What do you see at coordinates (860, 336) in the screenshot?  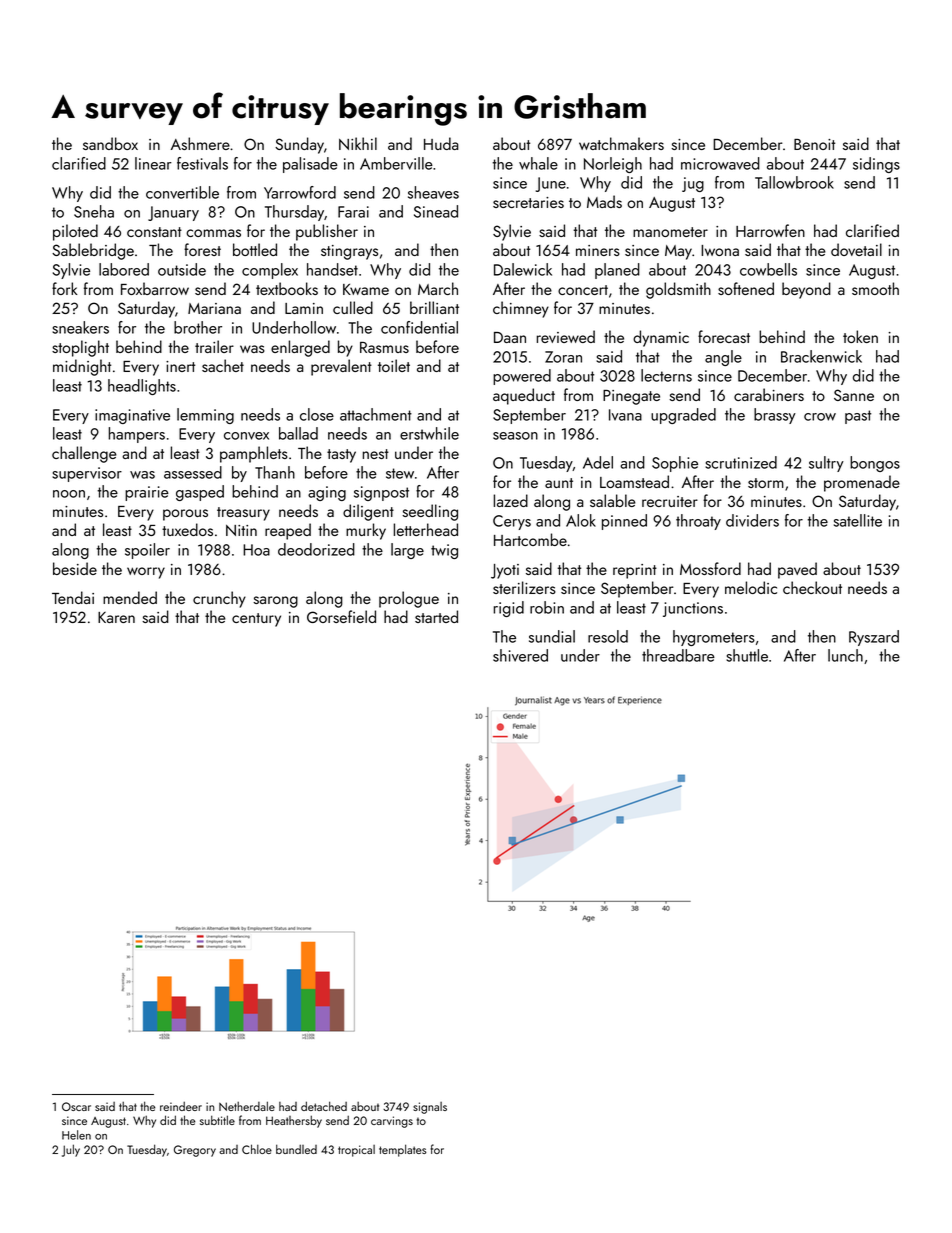 I see `token` at bounding box center [860, 336].
